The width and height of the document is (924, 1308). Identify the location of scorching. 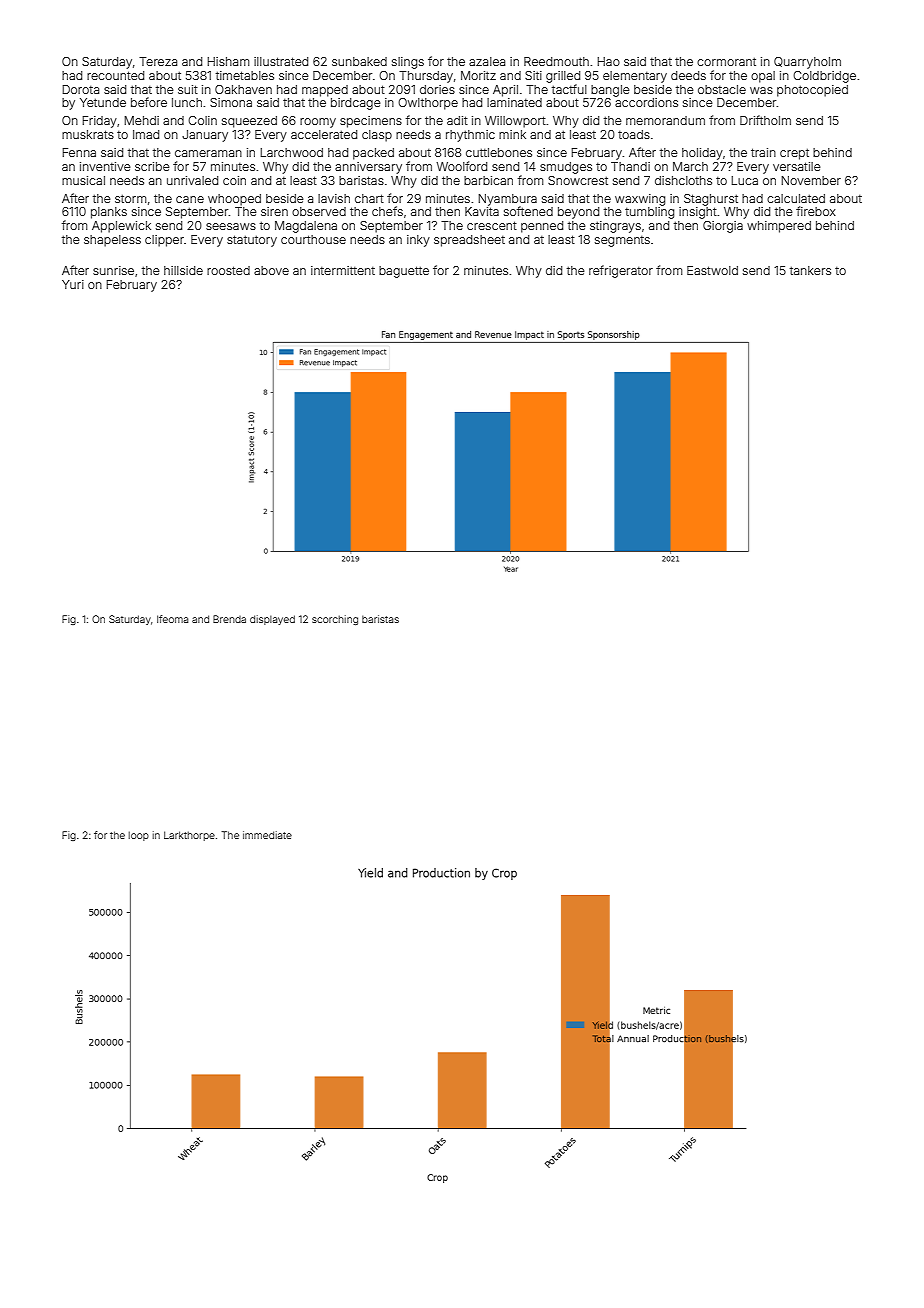
(335, 620).
